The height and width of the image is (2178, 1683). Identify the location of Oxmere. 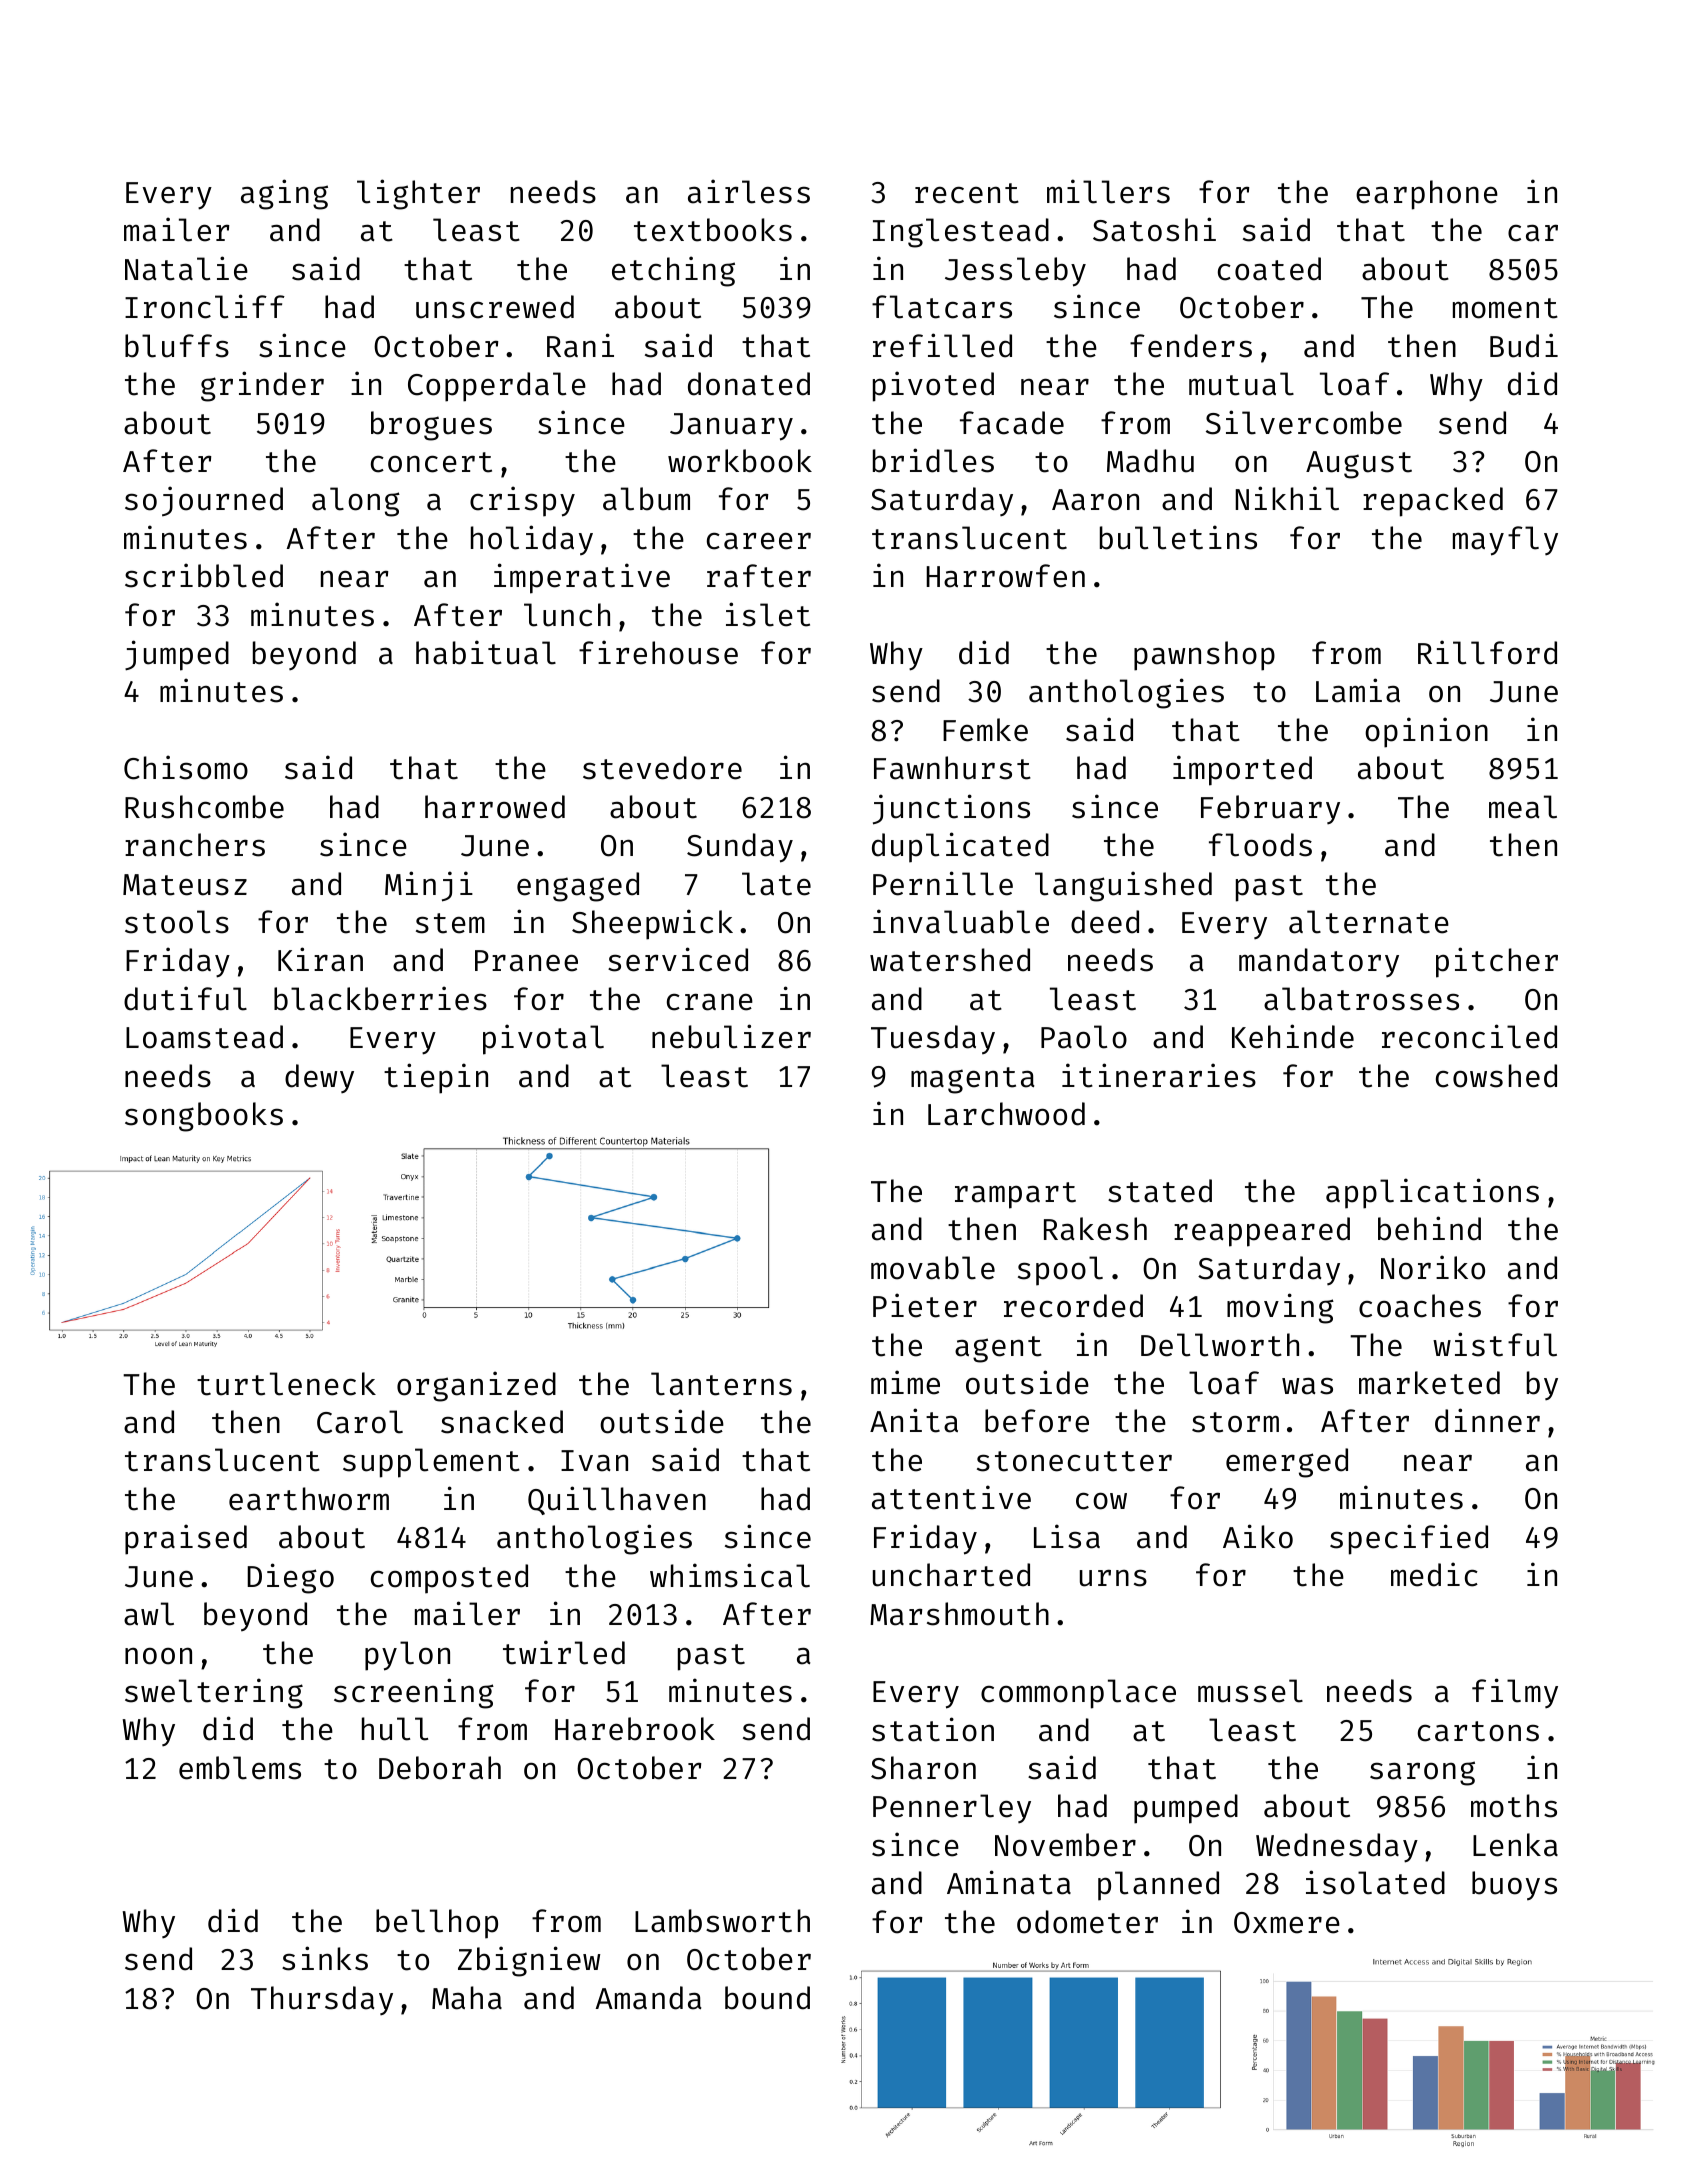
(1287, 1923).
